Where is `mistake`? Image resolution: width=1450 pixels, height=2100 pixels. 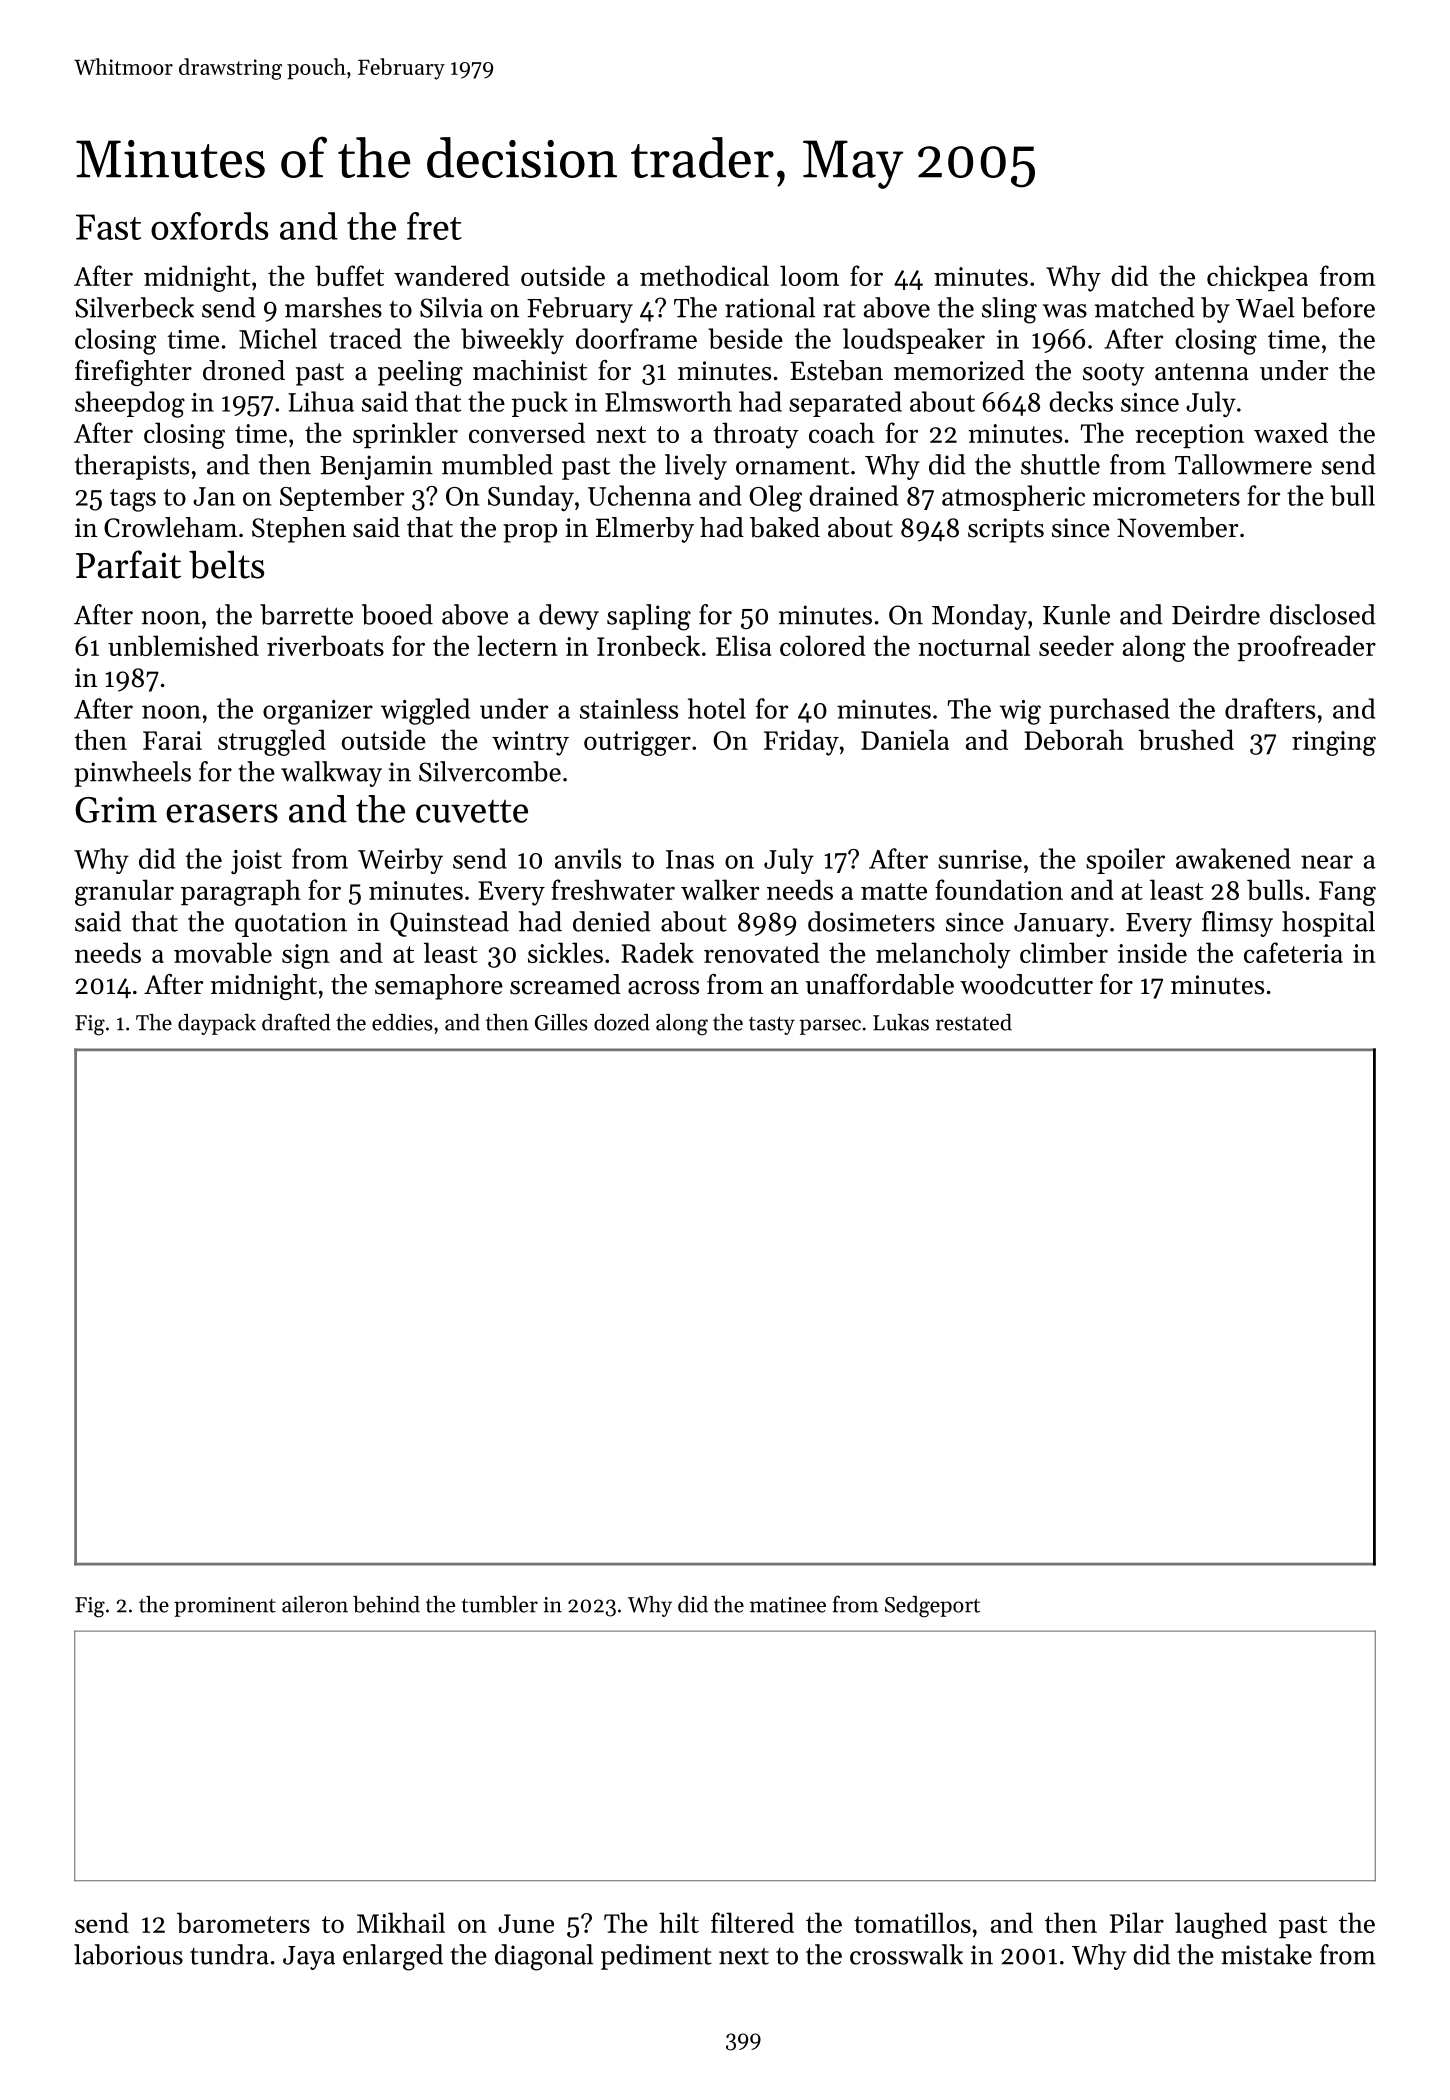
mistake is located at coordinates (1266, 1954).
